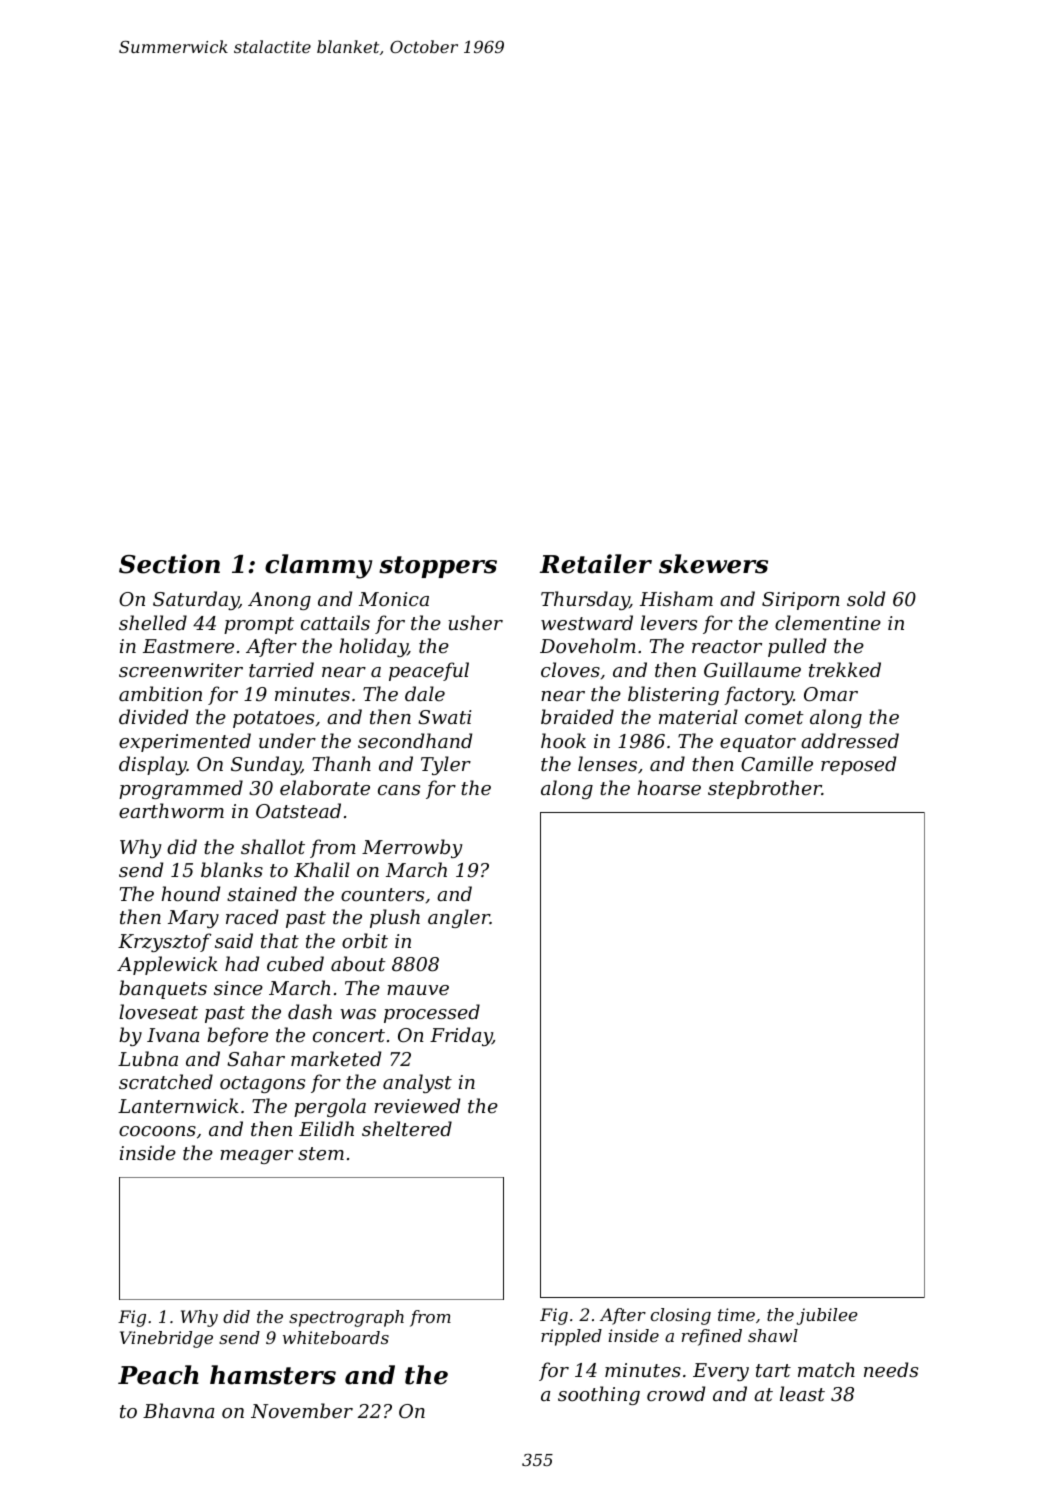 Image resolution: width=1044 pixels, height=1512 pixels. Describe the element at coordinates (302, 1410) in the screenshot. I see `November` at that location.
